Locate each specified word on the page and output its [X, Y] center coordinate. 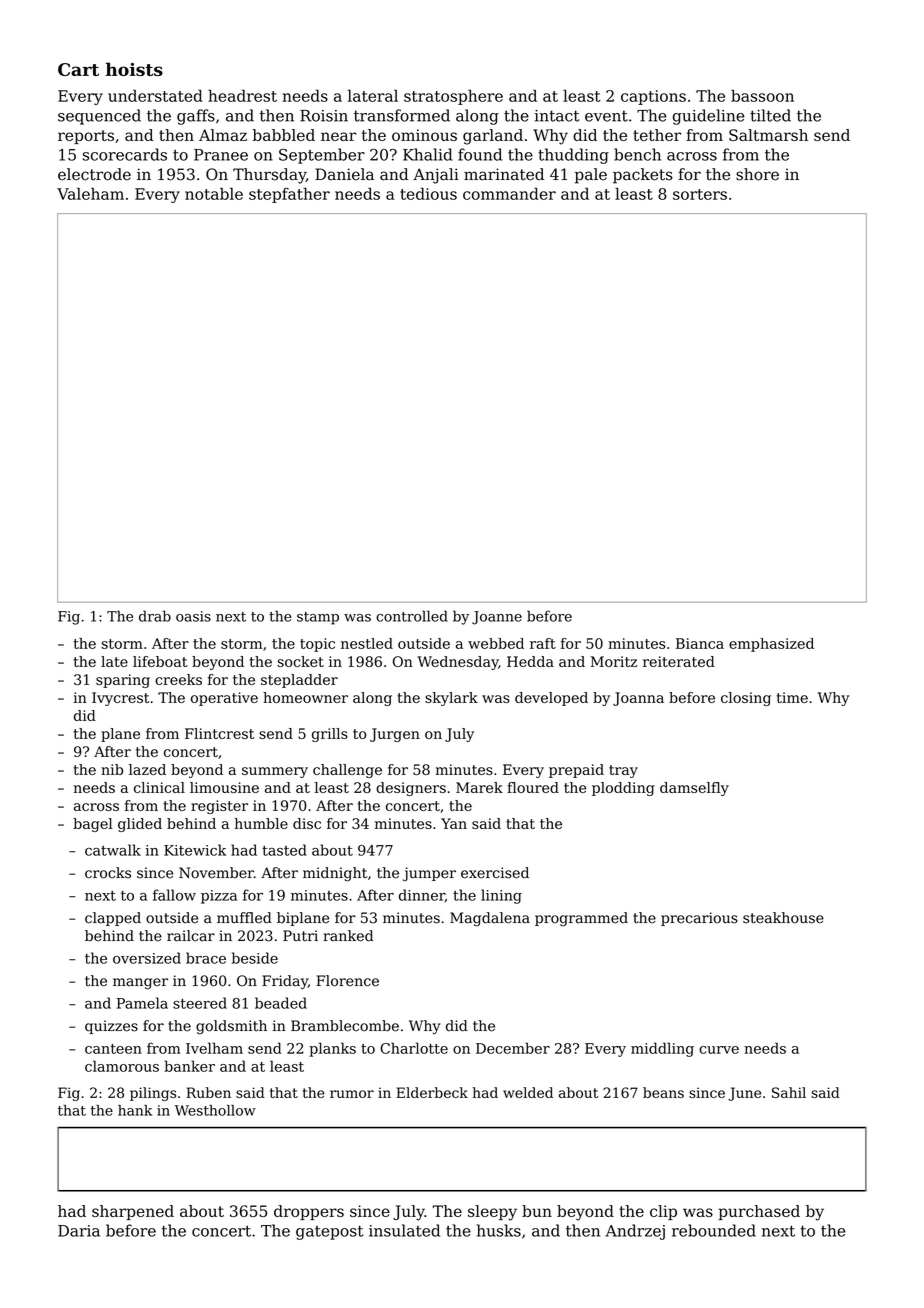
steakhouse [783, 918]
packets [643, 176]
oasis [193, 616]
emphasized [771, 645]
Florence [347, 981]
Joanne [497, 618]
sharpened [133, 1212]
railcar [191, 936]
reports [86, 137]
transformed [402, 115]
